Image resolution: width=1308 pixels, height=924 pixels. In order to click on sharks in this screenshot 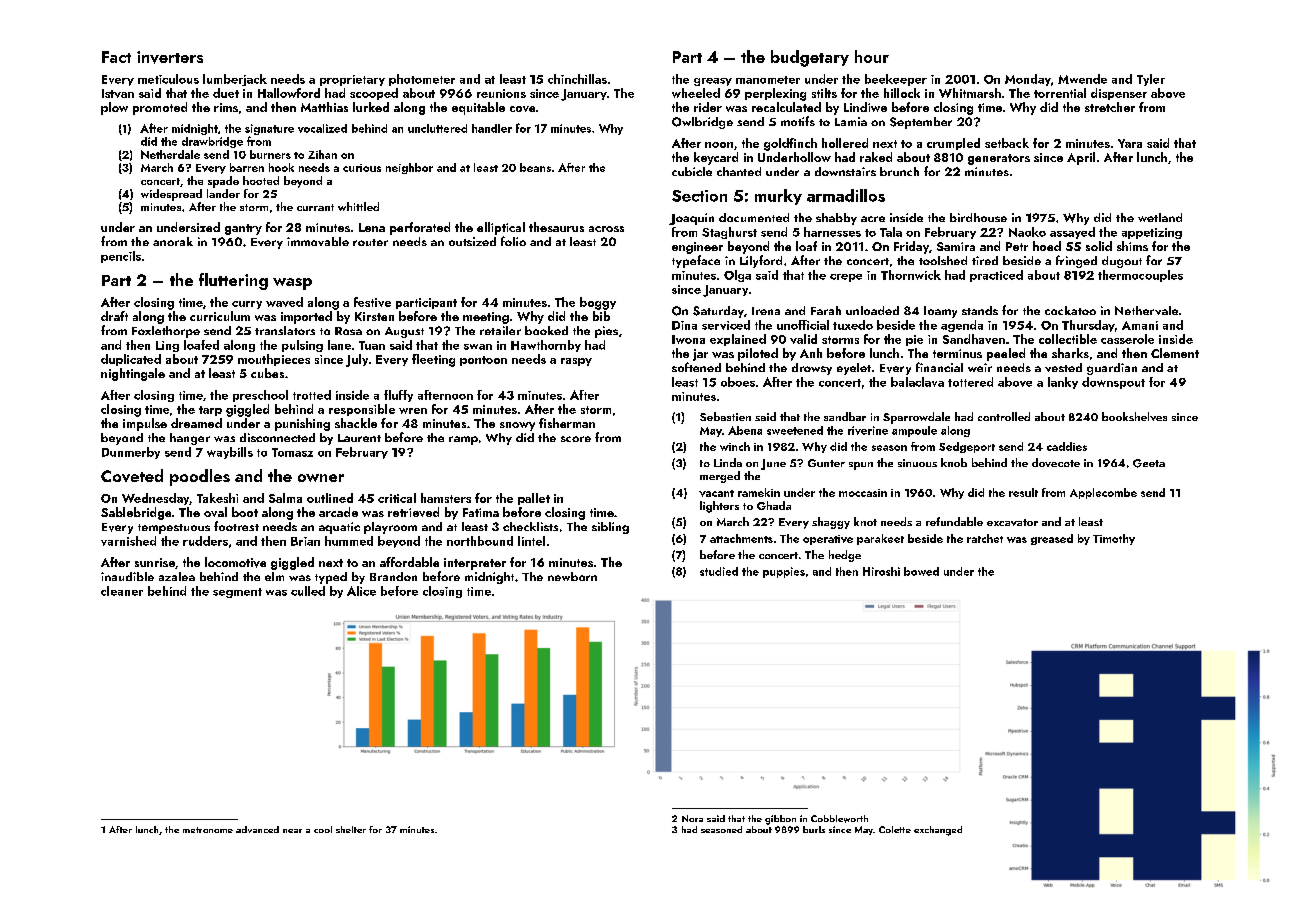, I will do `click(1070, 353)`.
